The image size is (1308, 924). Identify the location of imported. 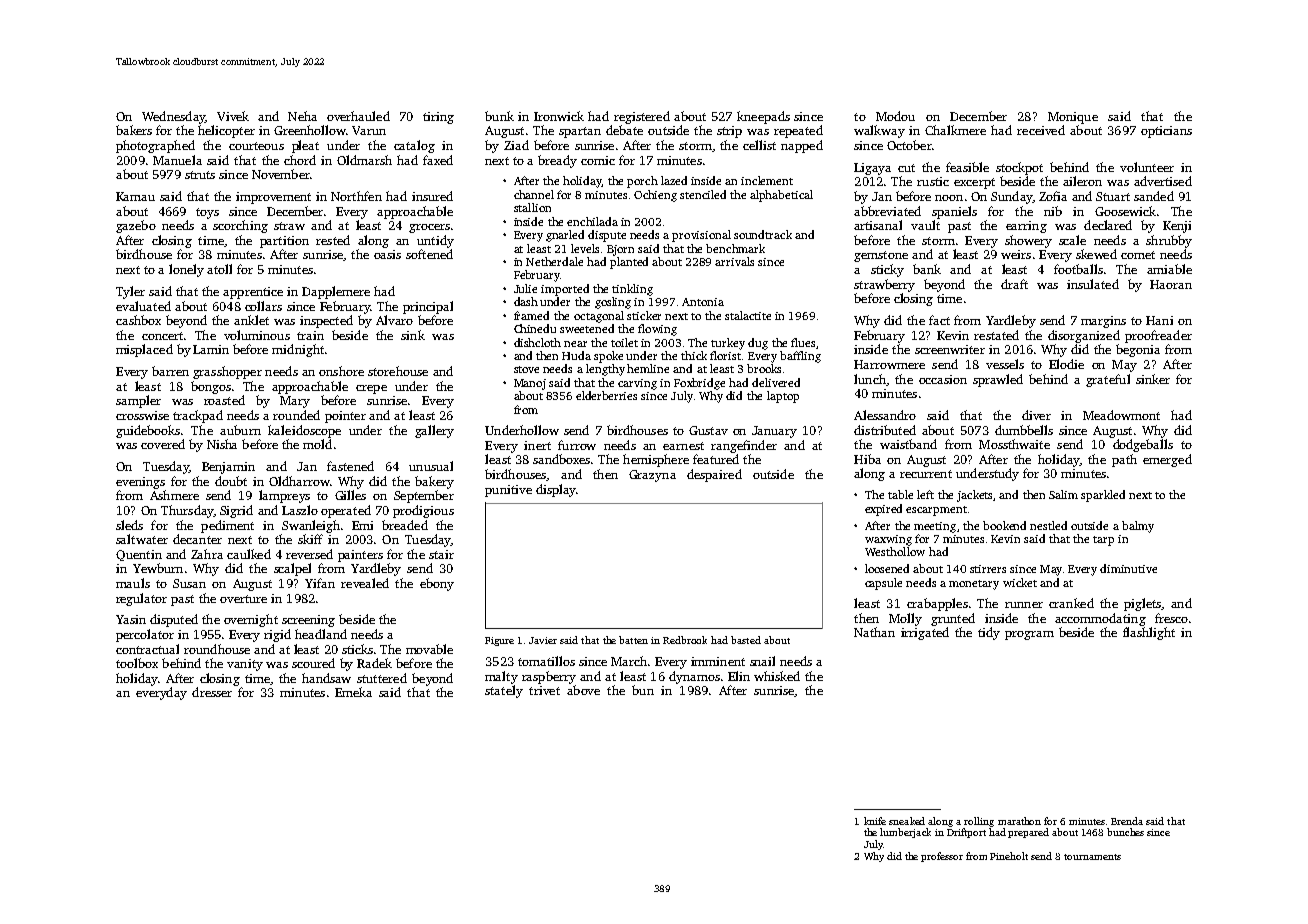
(565, 290).
